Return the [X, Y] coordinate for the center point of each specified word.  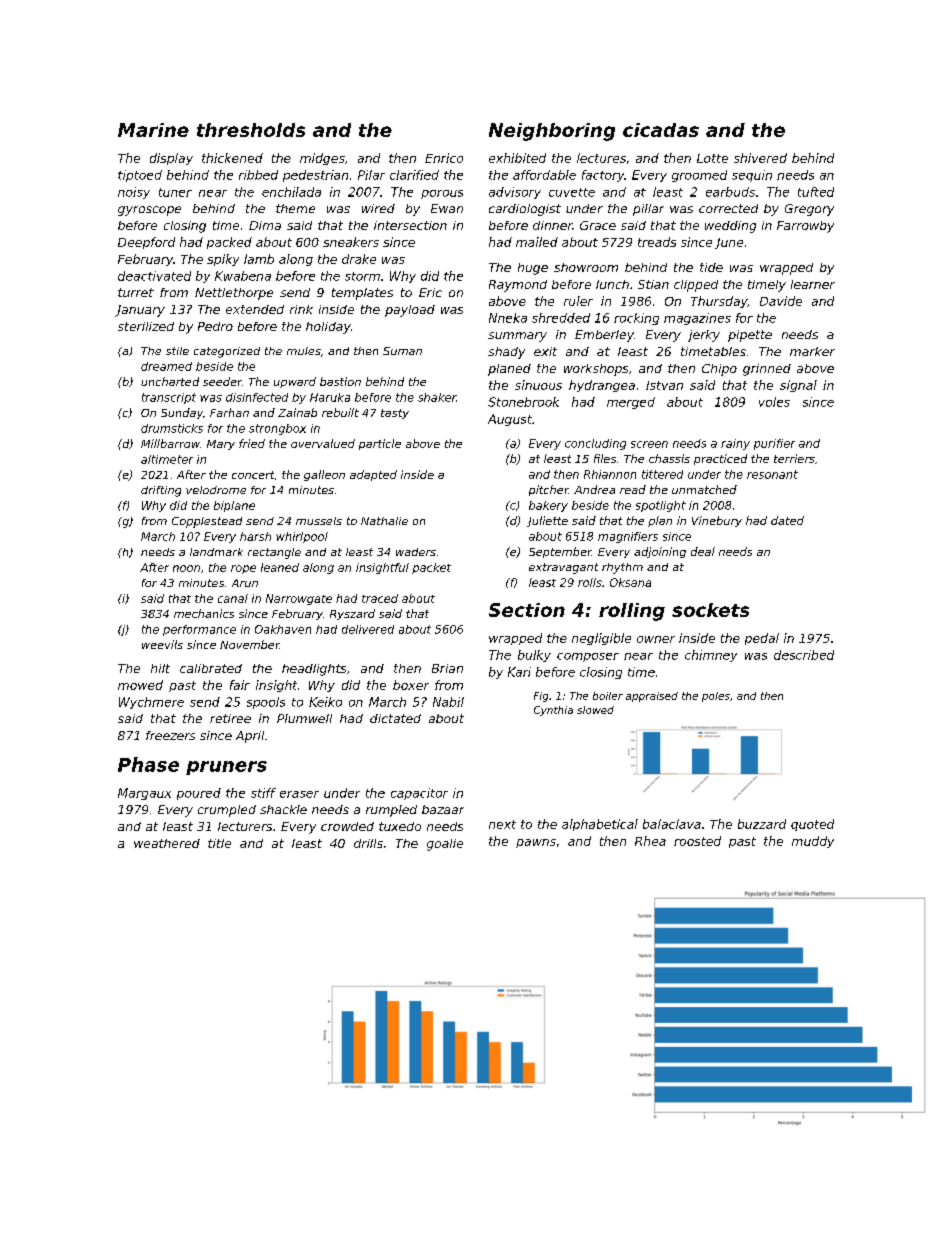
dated [787, 520]
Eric [430, 292]
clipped [696, 286]
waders [416, 552]
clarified [414, 175]
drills [368, 843]
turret [136, 292]
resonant [772, 474]
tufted [816, 192]
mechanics [204, 613]
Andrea [594, 489]
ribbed [258, 175]
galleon [324, 475]
